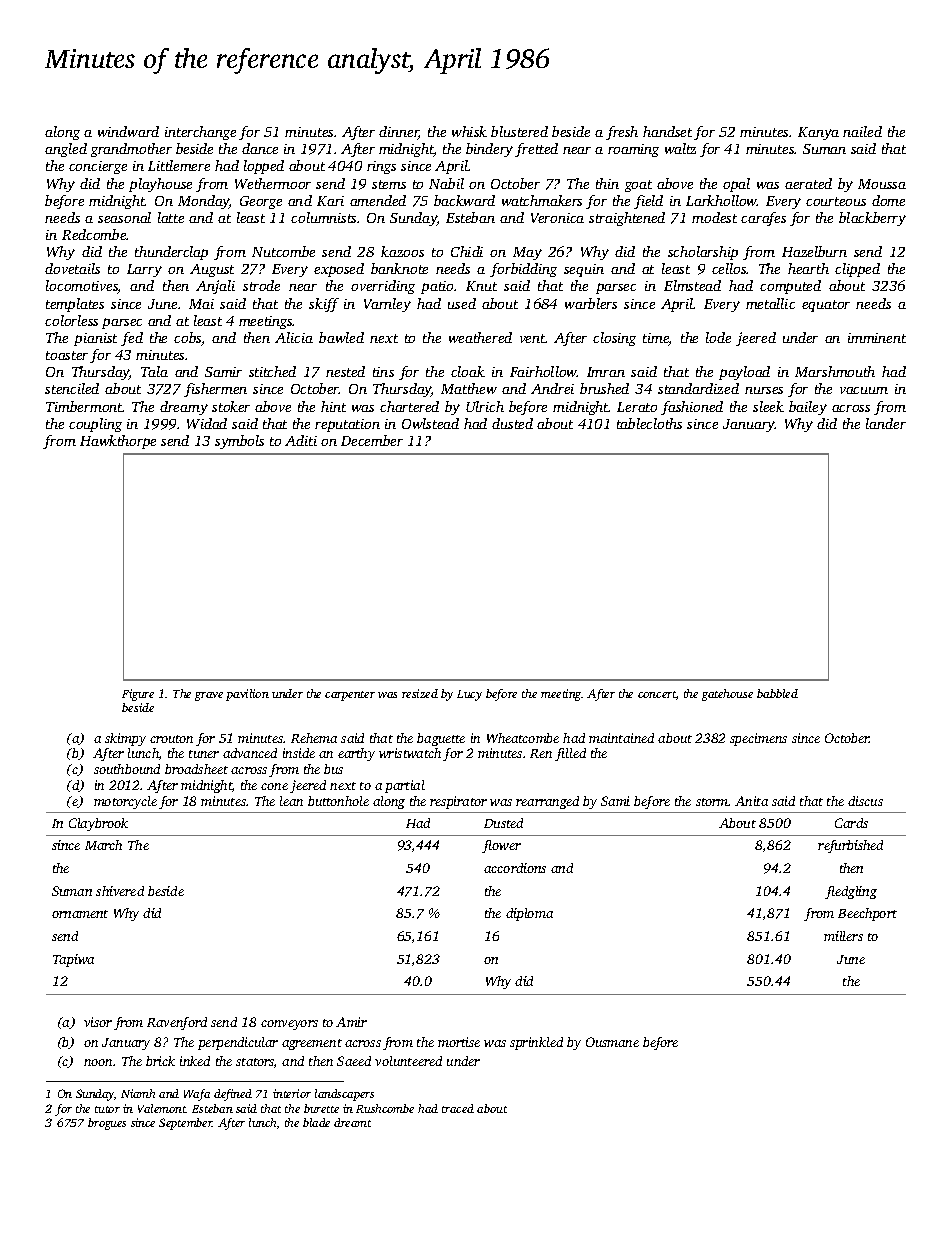 This screenshot has height=1233, width=952. I want to click on nailed, so click(862, 131).
